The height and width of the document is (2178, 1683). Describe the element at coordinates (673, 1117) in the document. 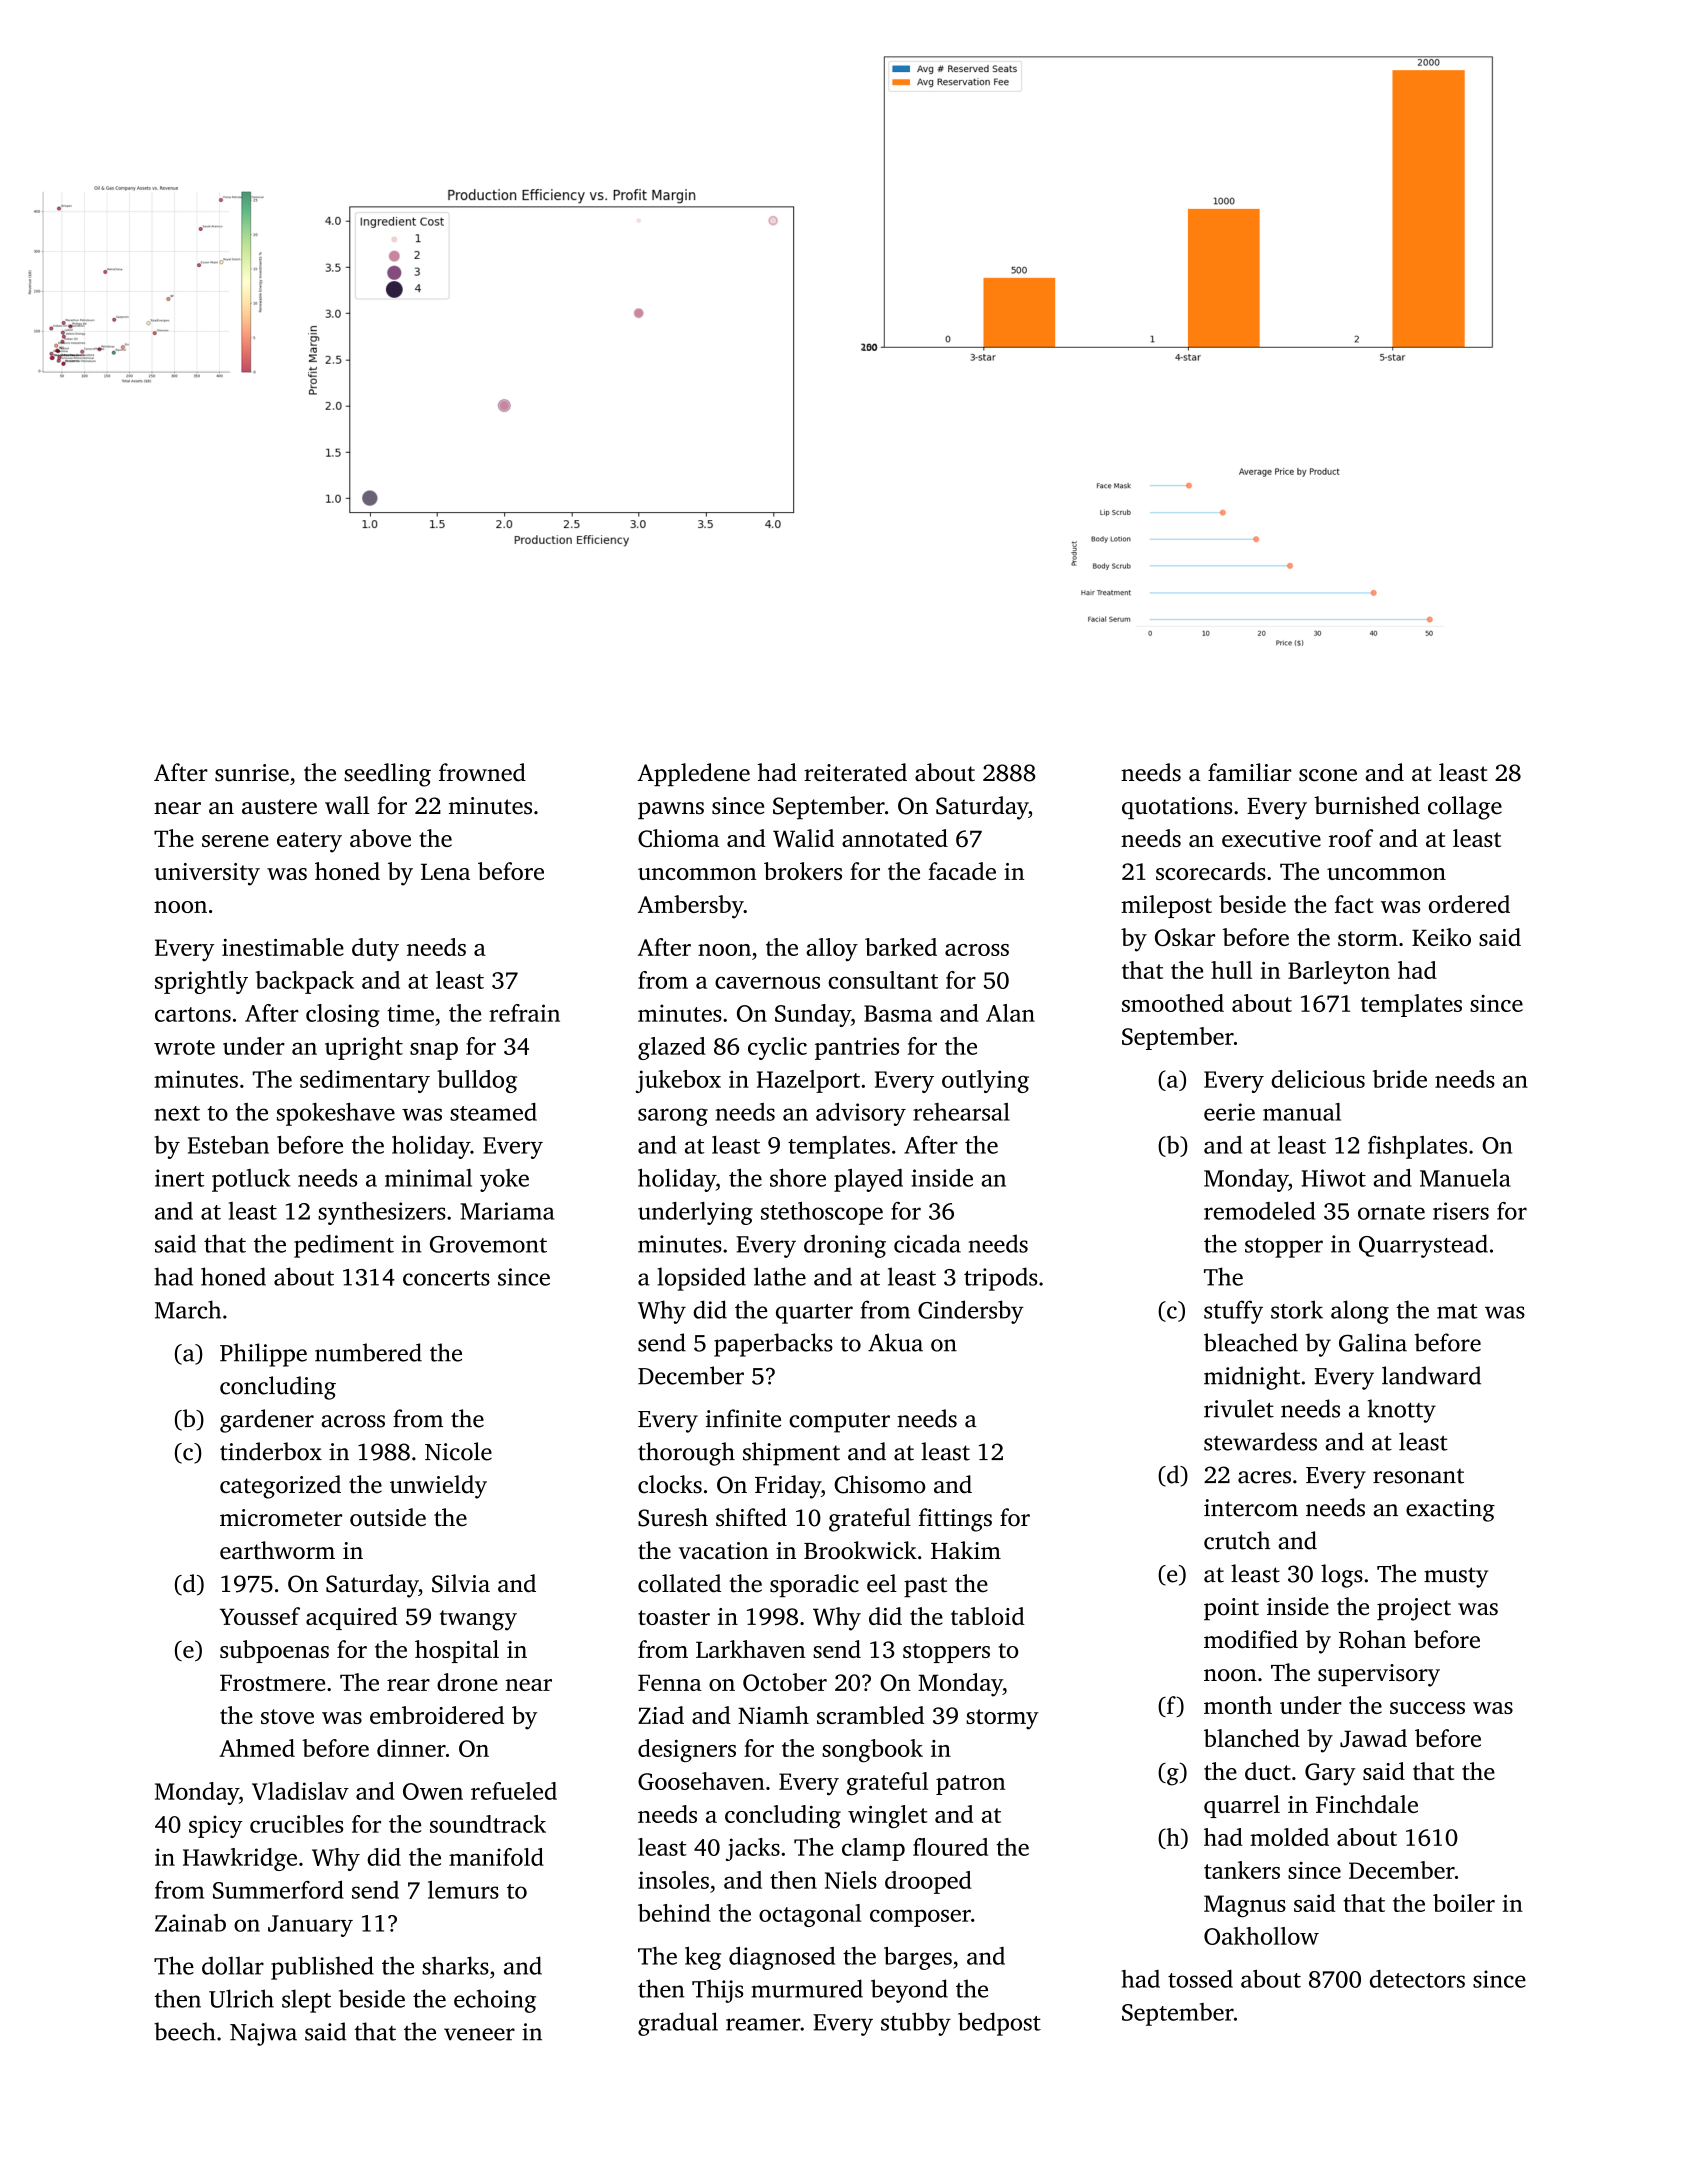

I see `sarong` at that location.
